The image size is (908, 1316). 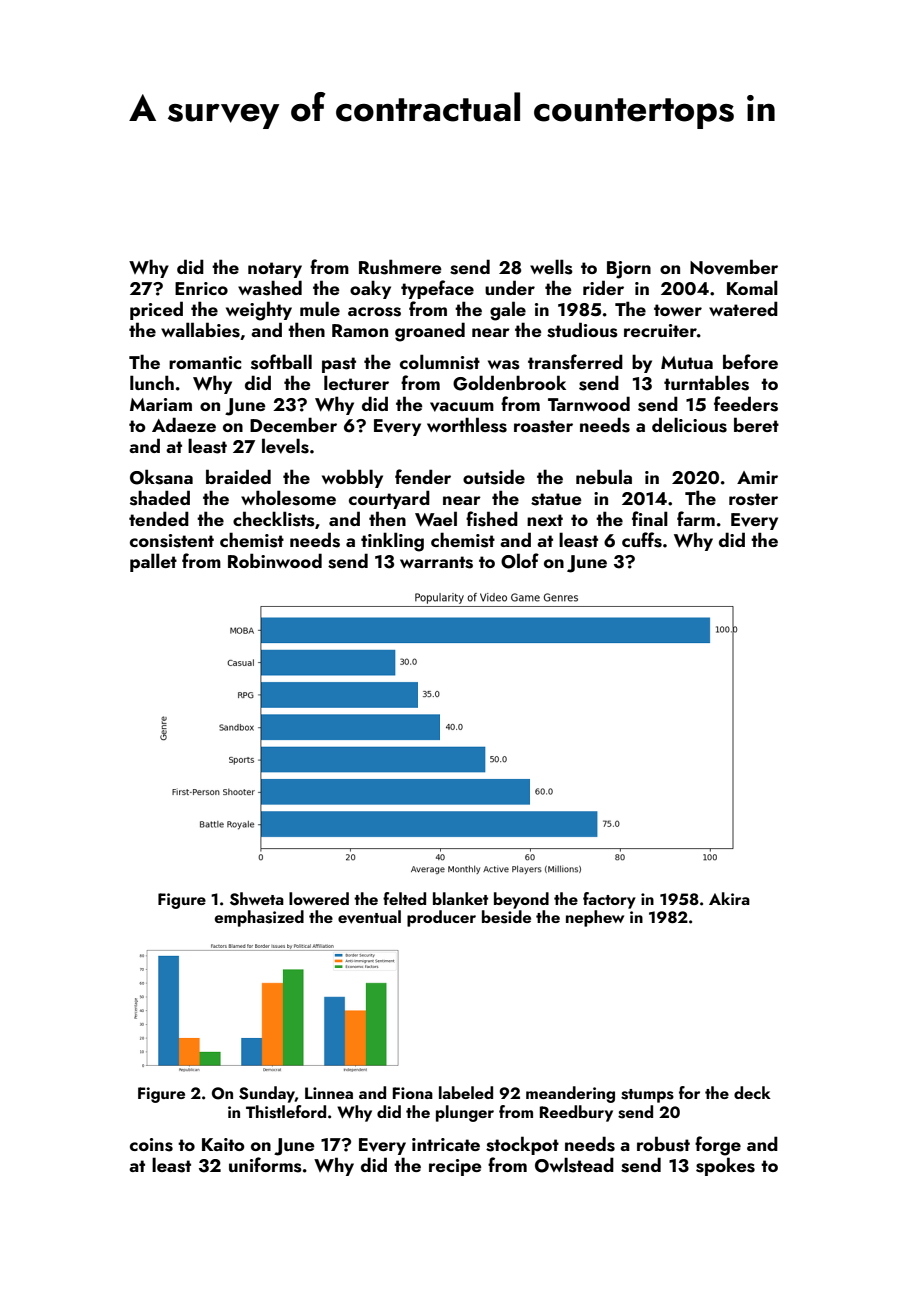 What do you see at coordinates (575, 362) in the document?
I see `transferred` at bounding box center [575, 362].
